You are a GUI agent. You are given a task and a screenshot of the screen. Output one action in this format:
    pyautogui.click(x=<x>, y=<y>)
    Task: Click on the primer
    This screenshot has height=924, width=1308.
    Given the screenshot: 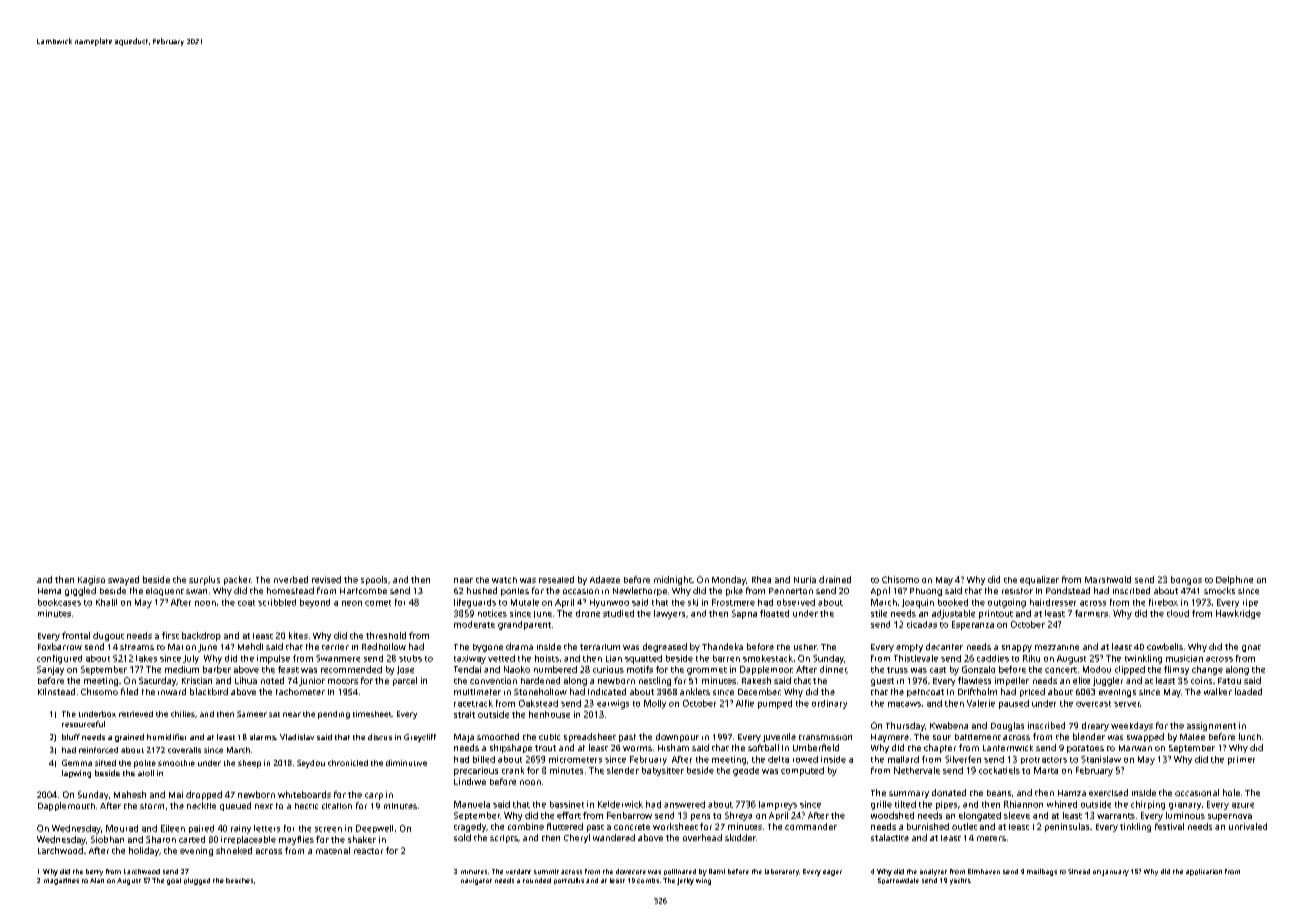 What is the action you would take?
    pyautogui.click(x=1241, y=760)
